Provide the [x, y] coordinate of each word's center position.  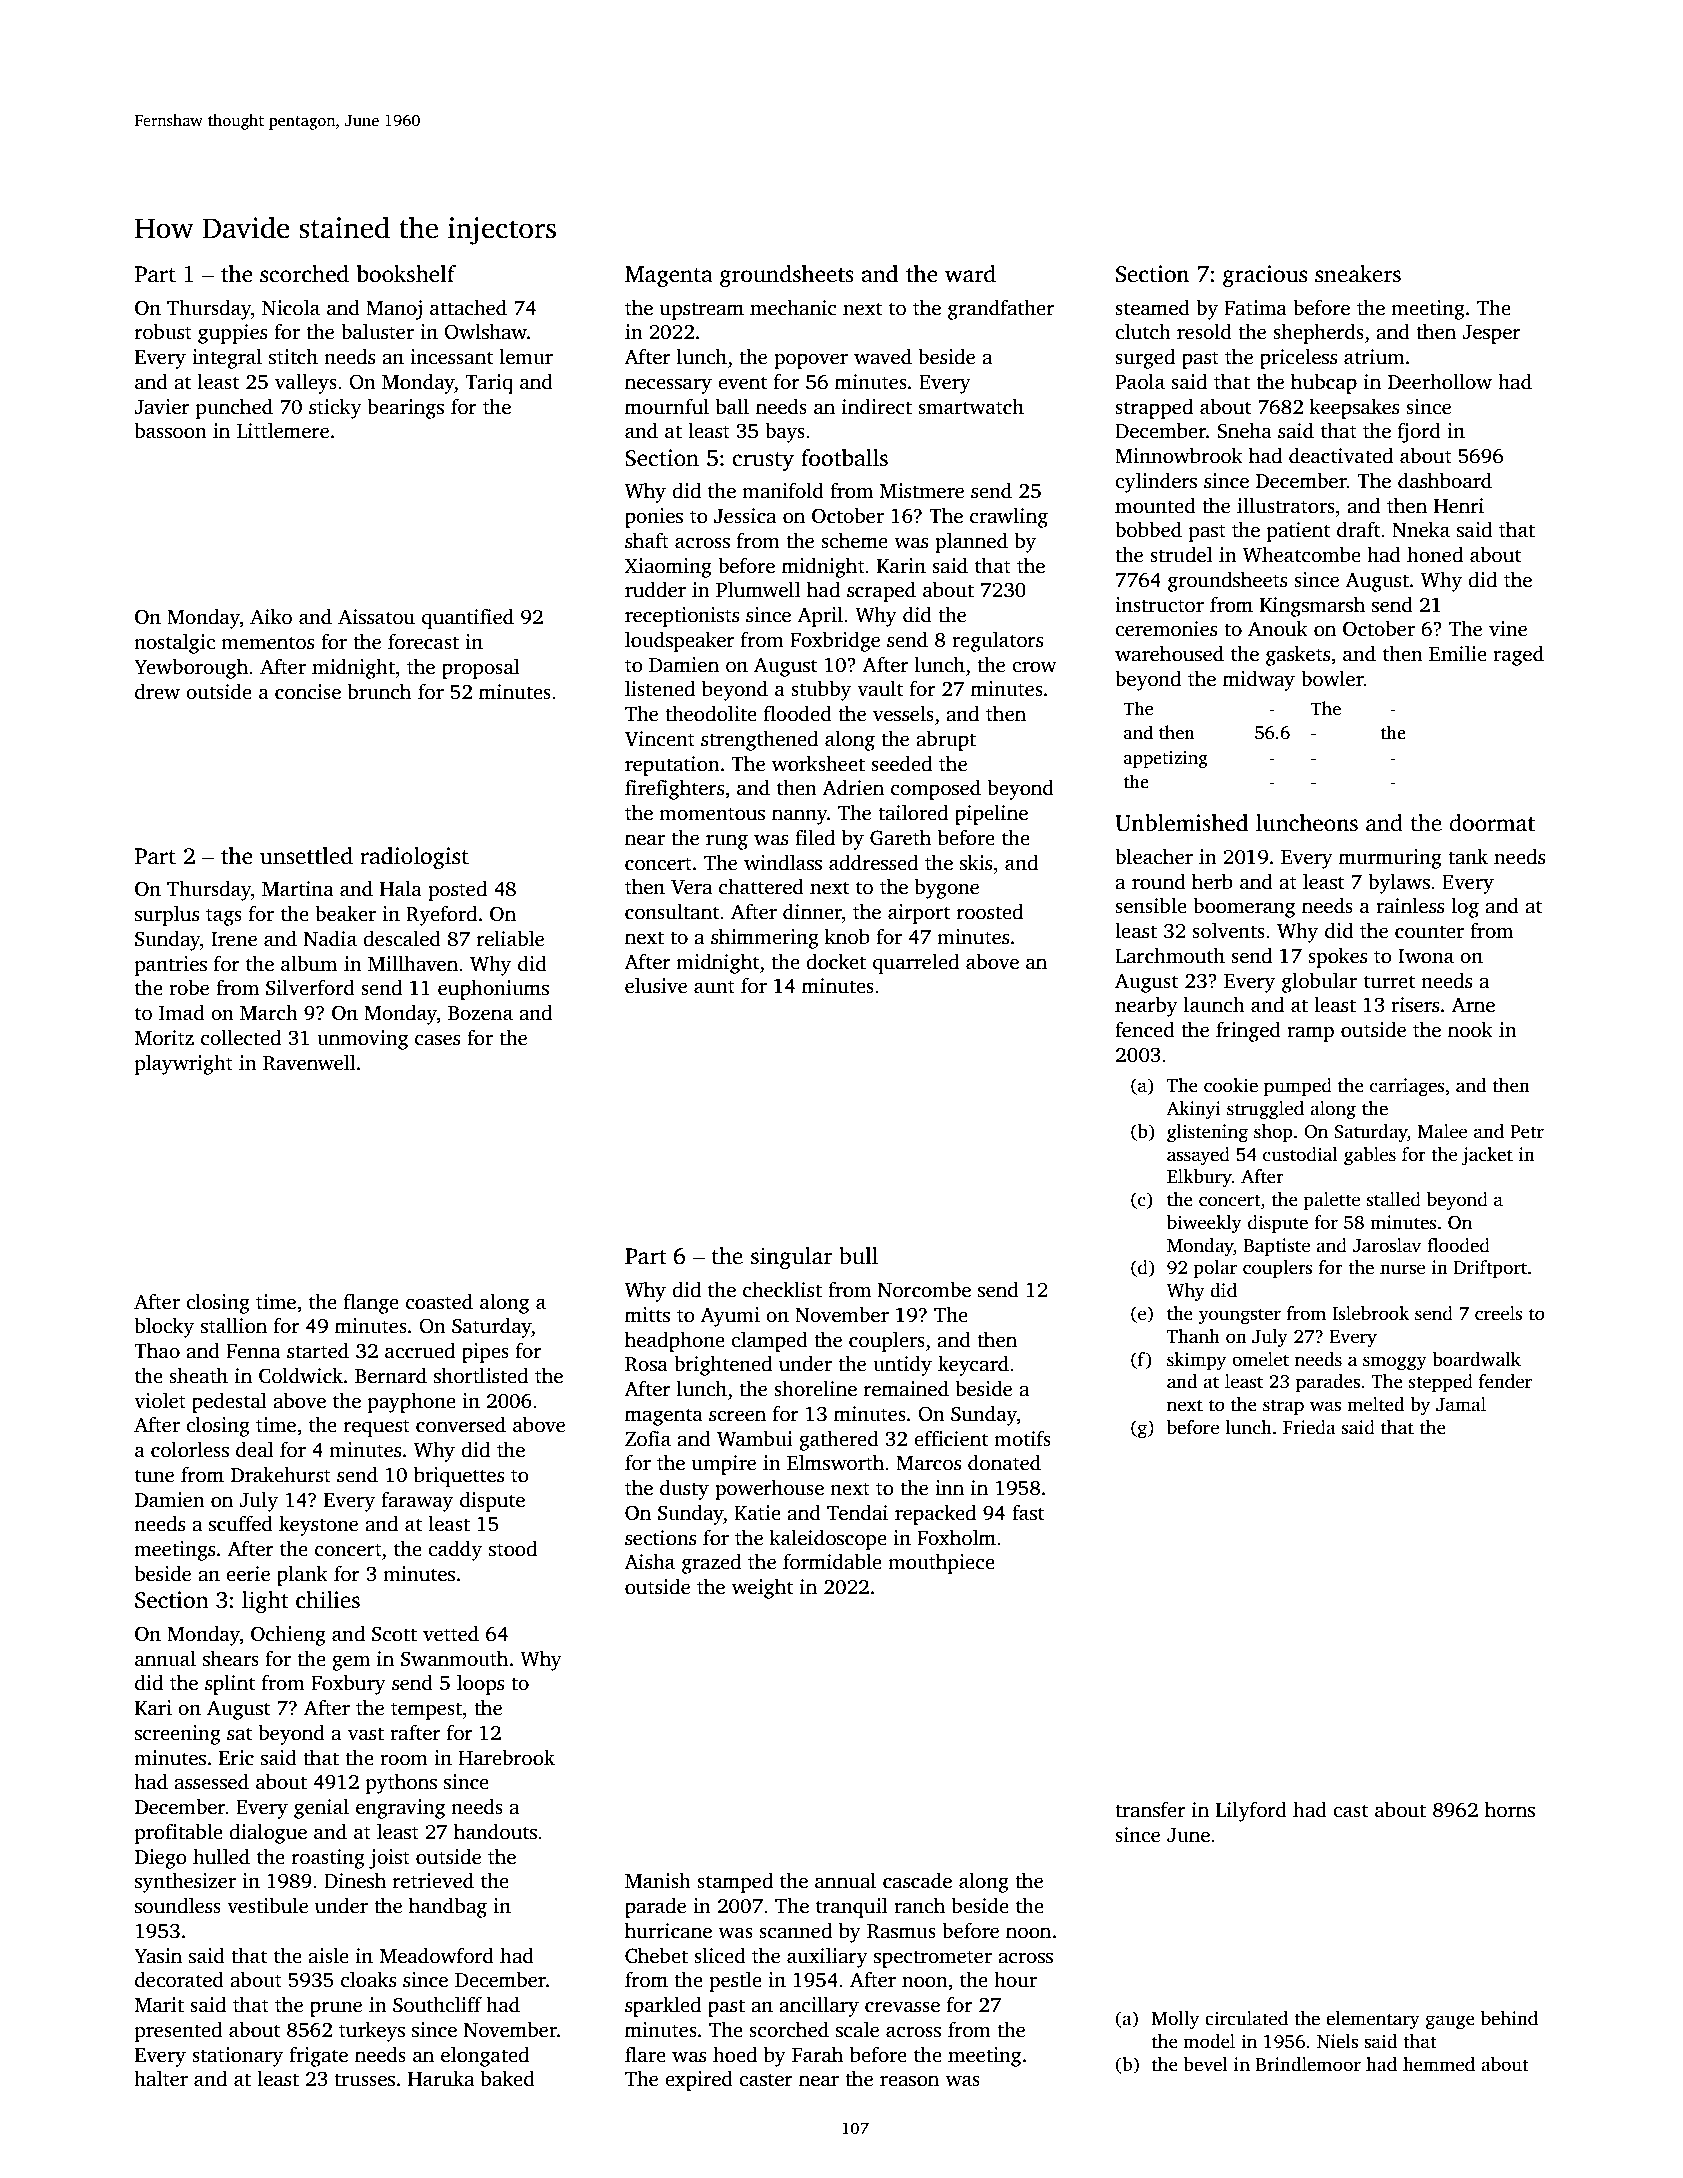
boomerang [1244, 907]
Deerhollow [1440, 381]
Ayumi [730, 1317]
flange [371, 1303]
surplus [167, 916]
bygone [946, 888]
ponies [654, 518]
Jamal [1461, 1404]
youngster [1240, 1316]
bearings [405, 408]
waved [883, 356]
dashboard [1445, 480]
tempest [426, 1711]
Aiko [271, 616]
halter [161, 2078]
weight [762, 1588]
